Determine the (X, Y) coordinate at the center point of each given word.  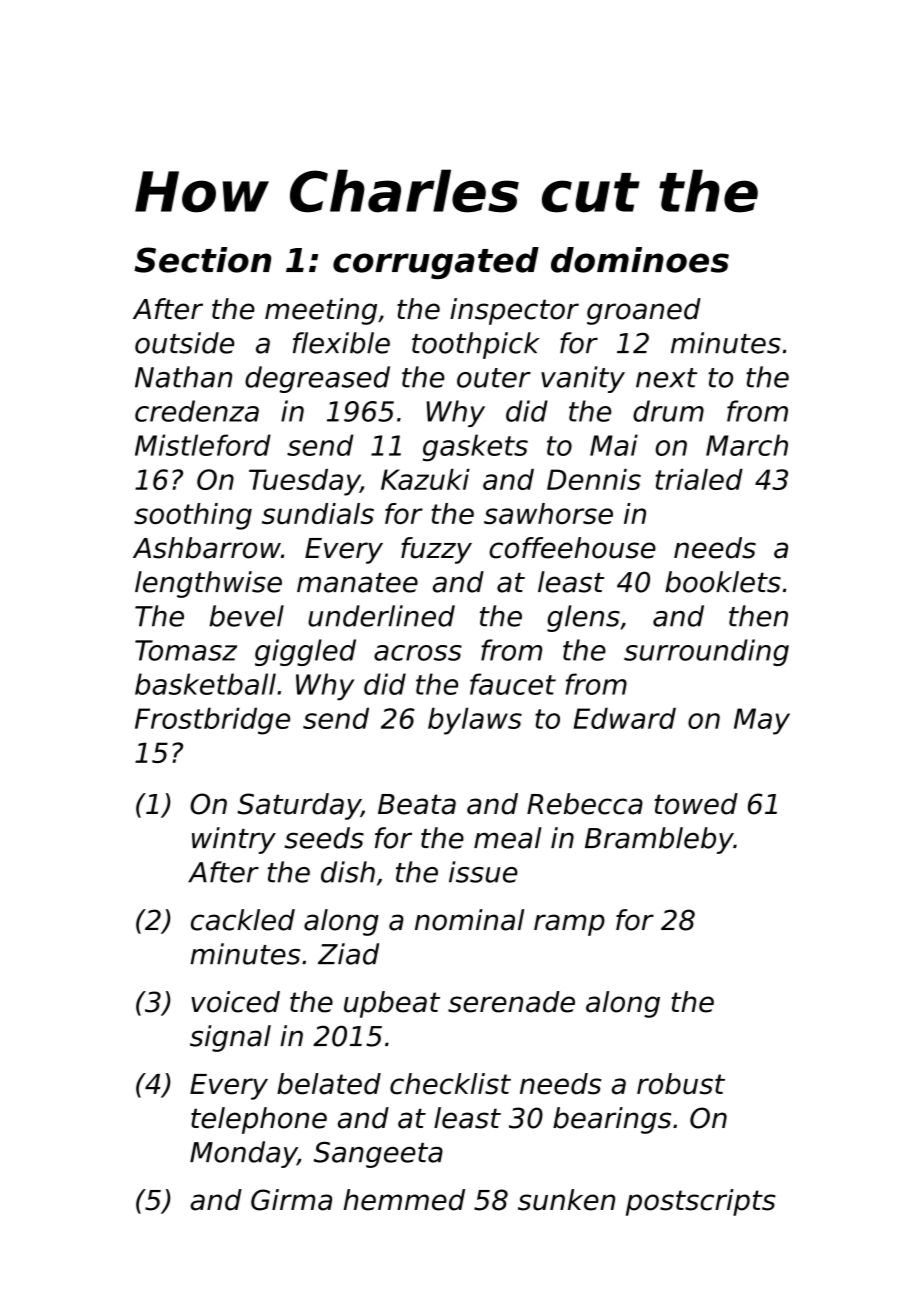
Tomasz (186, 650)
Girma (291, 1200)
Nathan (183, 377)
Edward (624, 718)
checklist (450, 1084)
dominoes (640, 260)
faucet (513, 684)
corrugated (436, 263)
